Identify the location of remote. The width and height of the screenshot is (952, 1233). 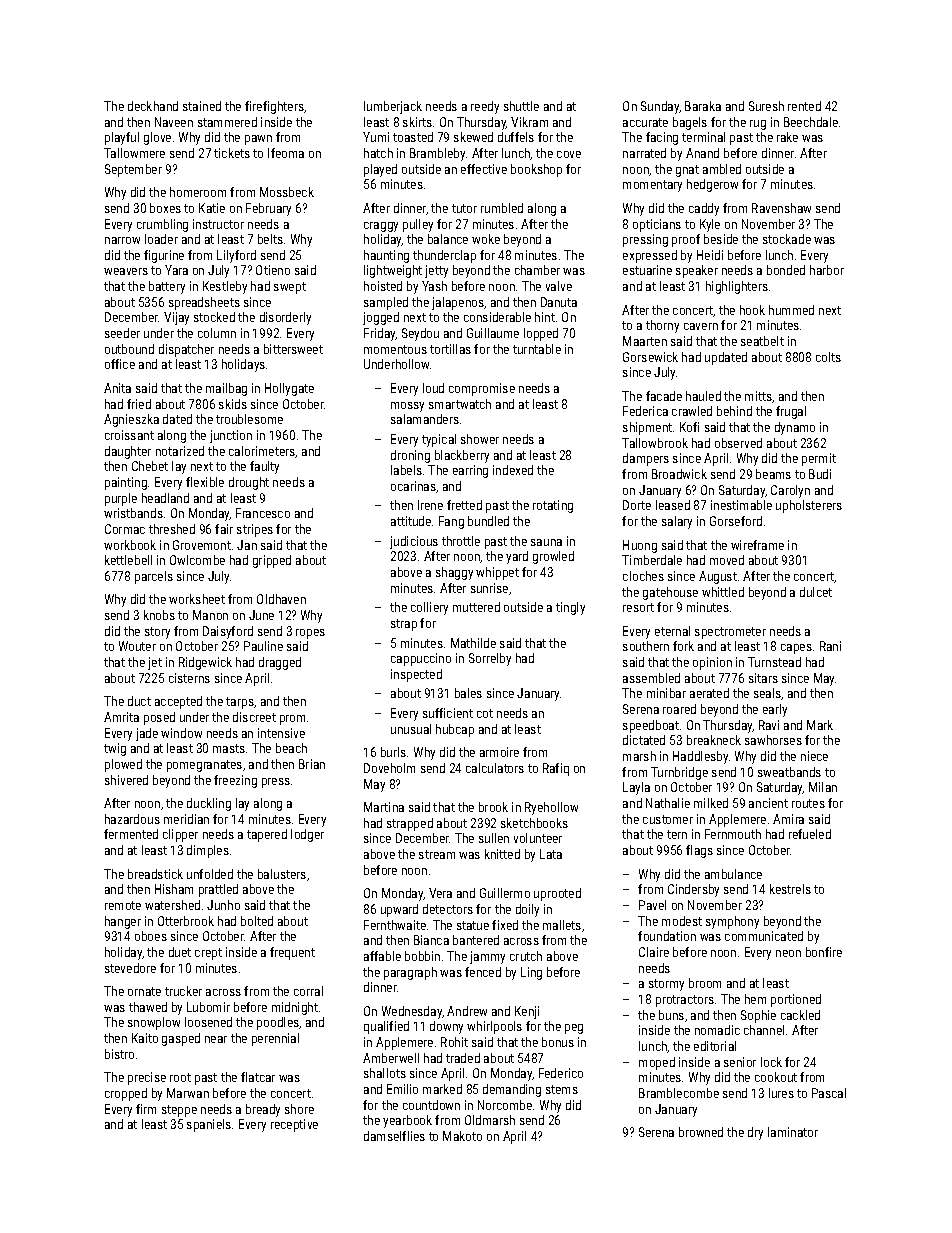
(123, 905).
